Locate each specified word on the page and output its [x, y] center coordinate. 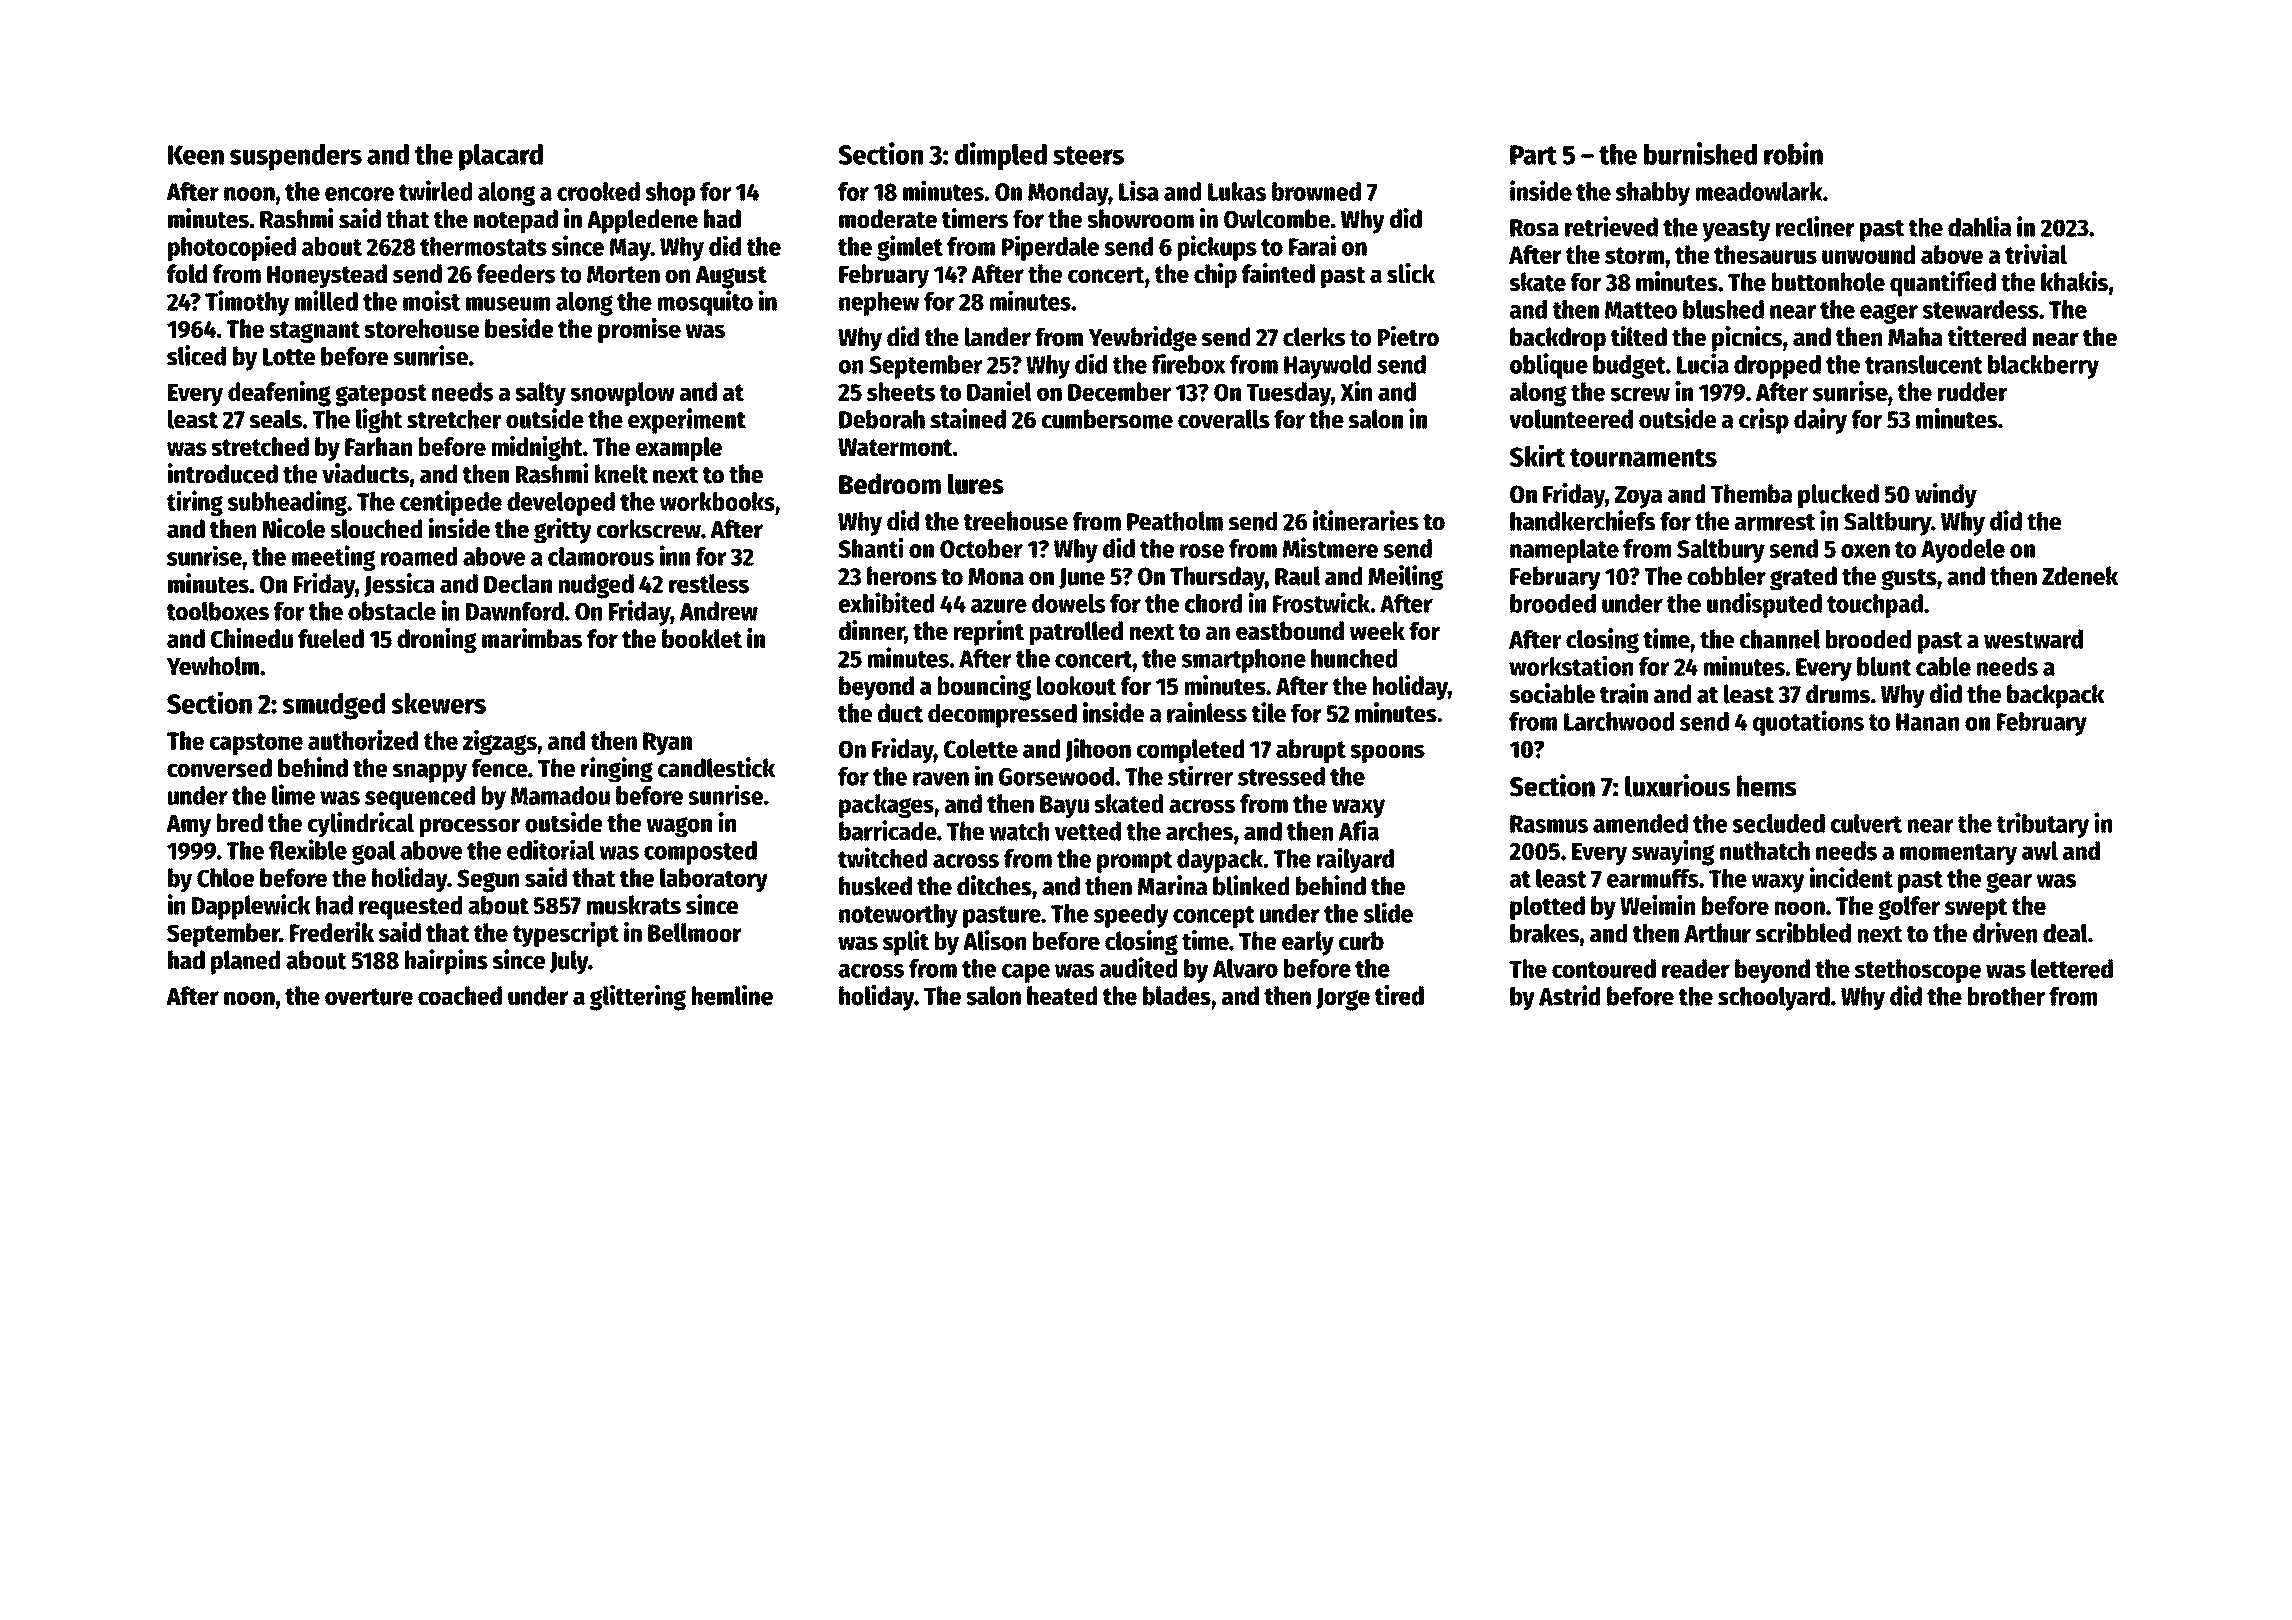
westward [2033, 639]
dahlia [1979, 226]
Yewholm [212, 666]
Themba [1751, 494]
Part [1533, 155]
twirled [435, 190]
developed [561, 504]
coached [460, 996]
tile [1269, 712]
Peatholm [1175, 521]
